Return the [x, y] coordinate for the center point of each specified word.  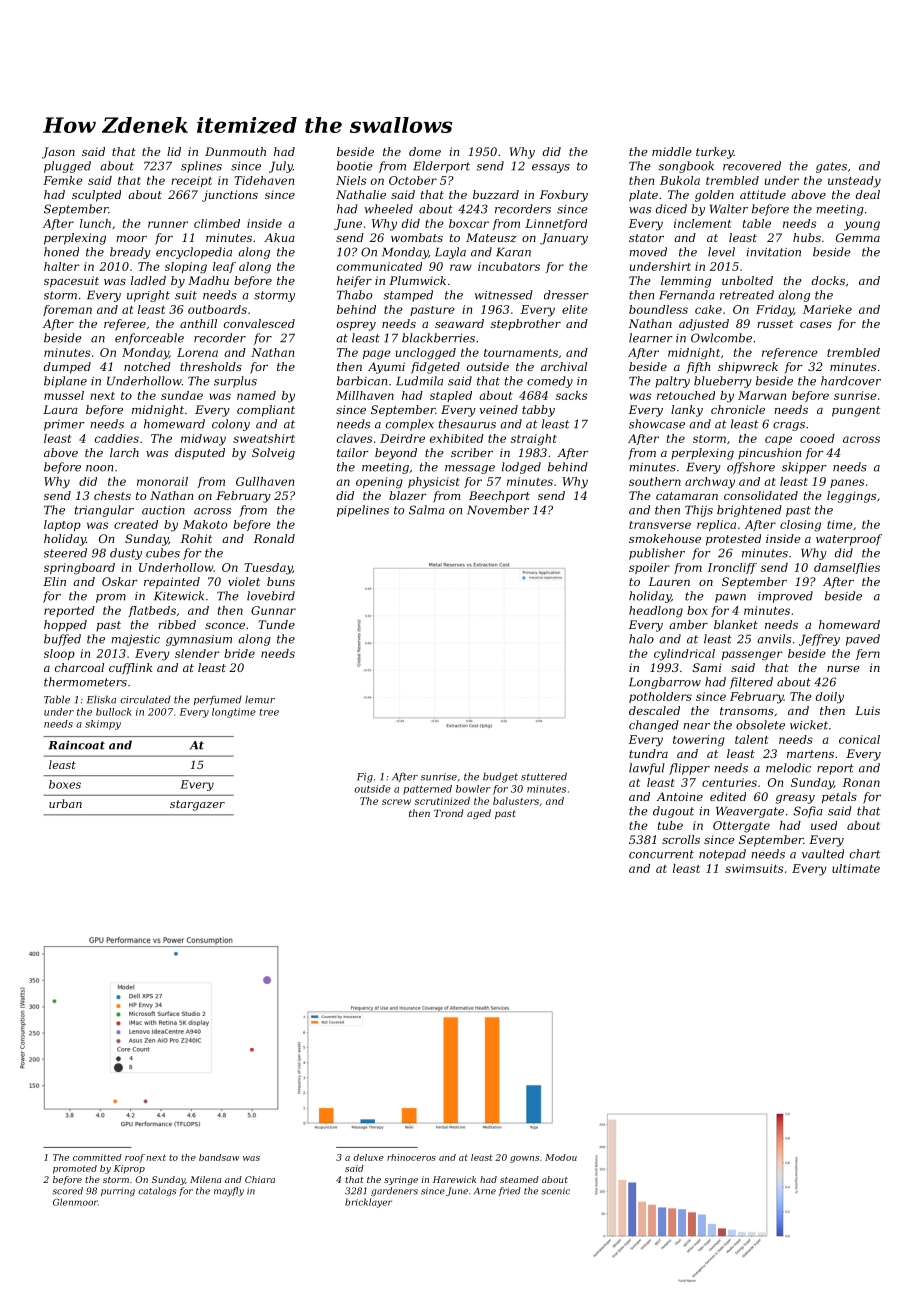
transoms [747, 711]
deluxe [368, 1157]
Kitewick [179, 596]
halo [641, 639]
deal [868, 194]
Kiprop [129, 1169]
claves [354, 438]
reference [790, 353]
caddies [117, 438]
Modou [561, 1157]
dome [425, 151]
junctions [230, 196]
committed [97, 1157]
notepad [722, 855]
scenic [555, 1191]
